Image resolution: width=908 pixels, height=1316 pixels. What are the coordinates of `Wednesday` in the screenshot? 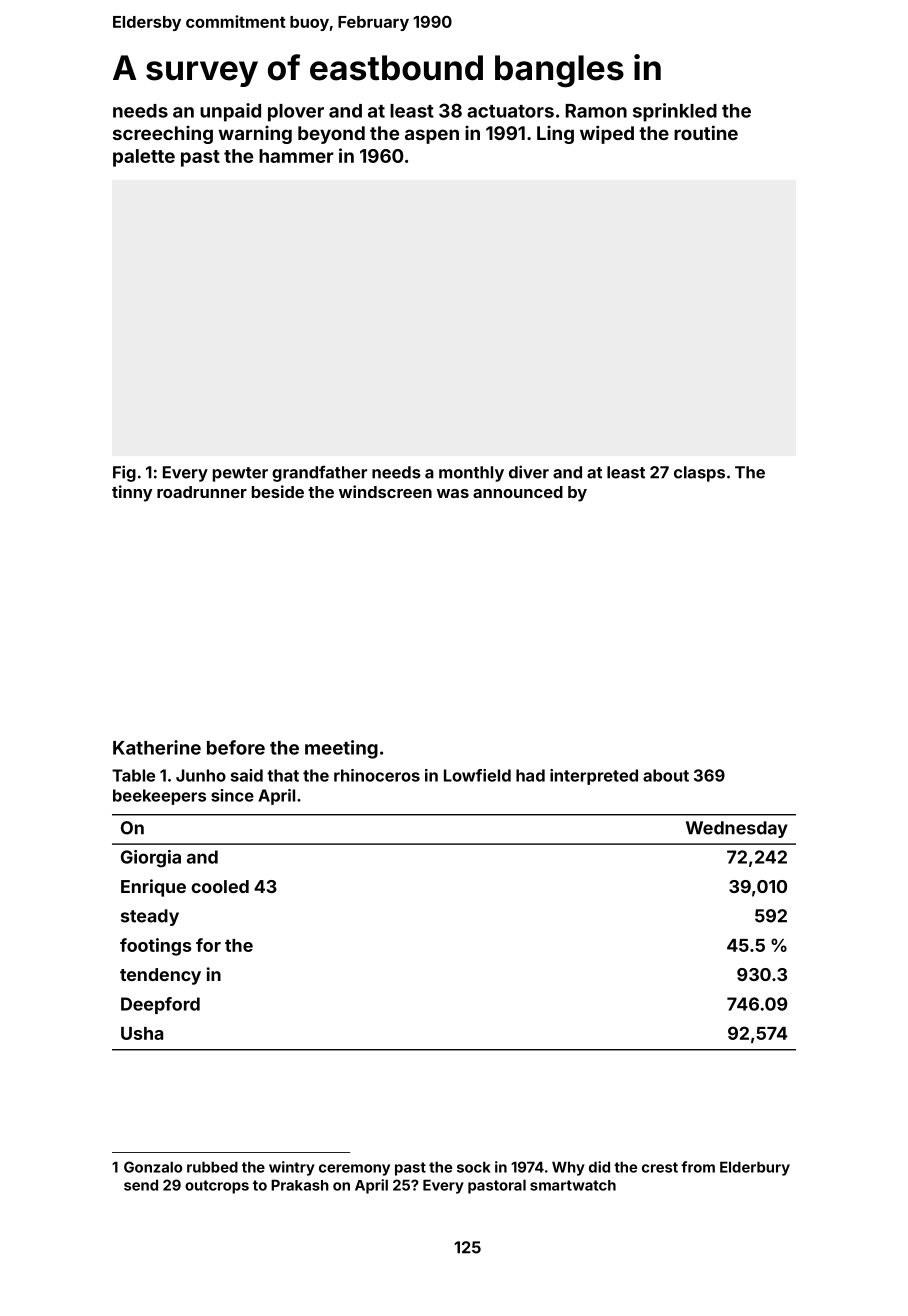 It's located at (737, 829).
